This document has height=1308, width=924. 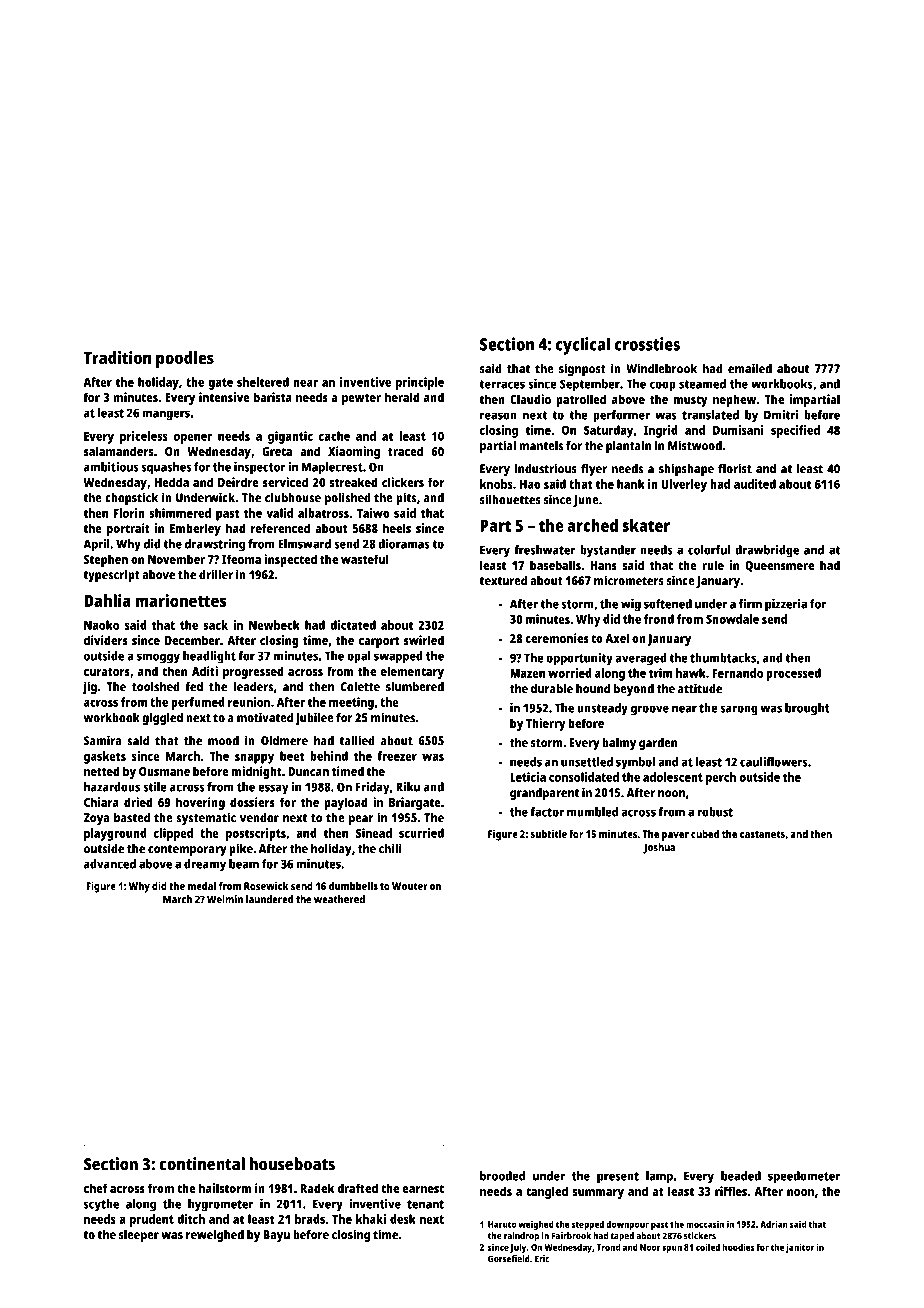 I want to click on crossties, so click(x=647, y=344).
